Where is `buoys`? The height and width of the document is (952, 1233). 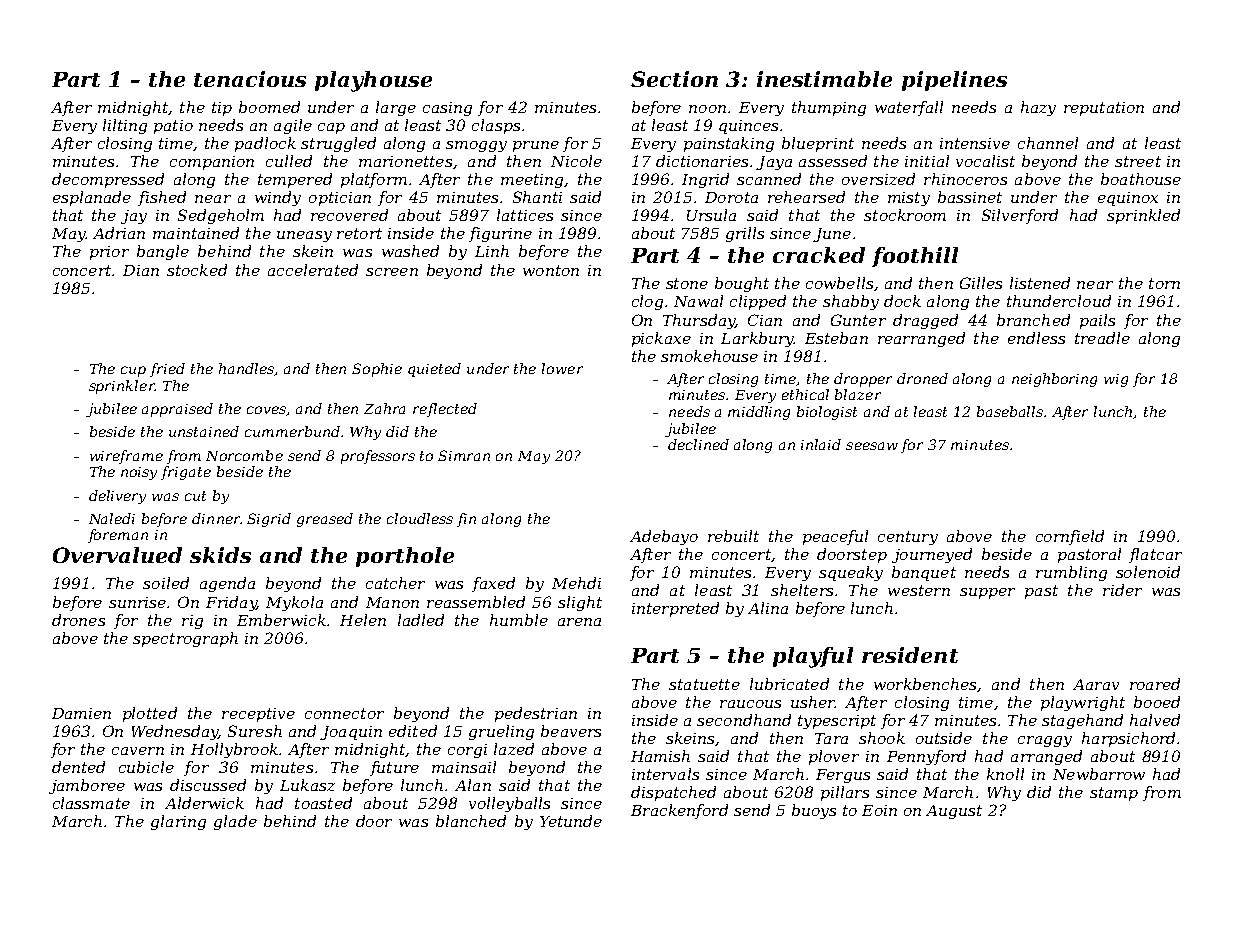 buoys is located at coordinates (814, 811).
